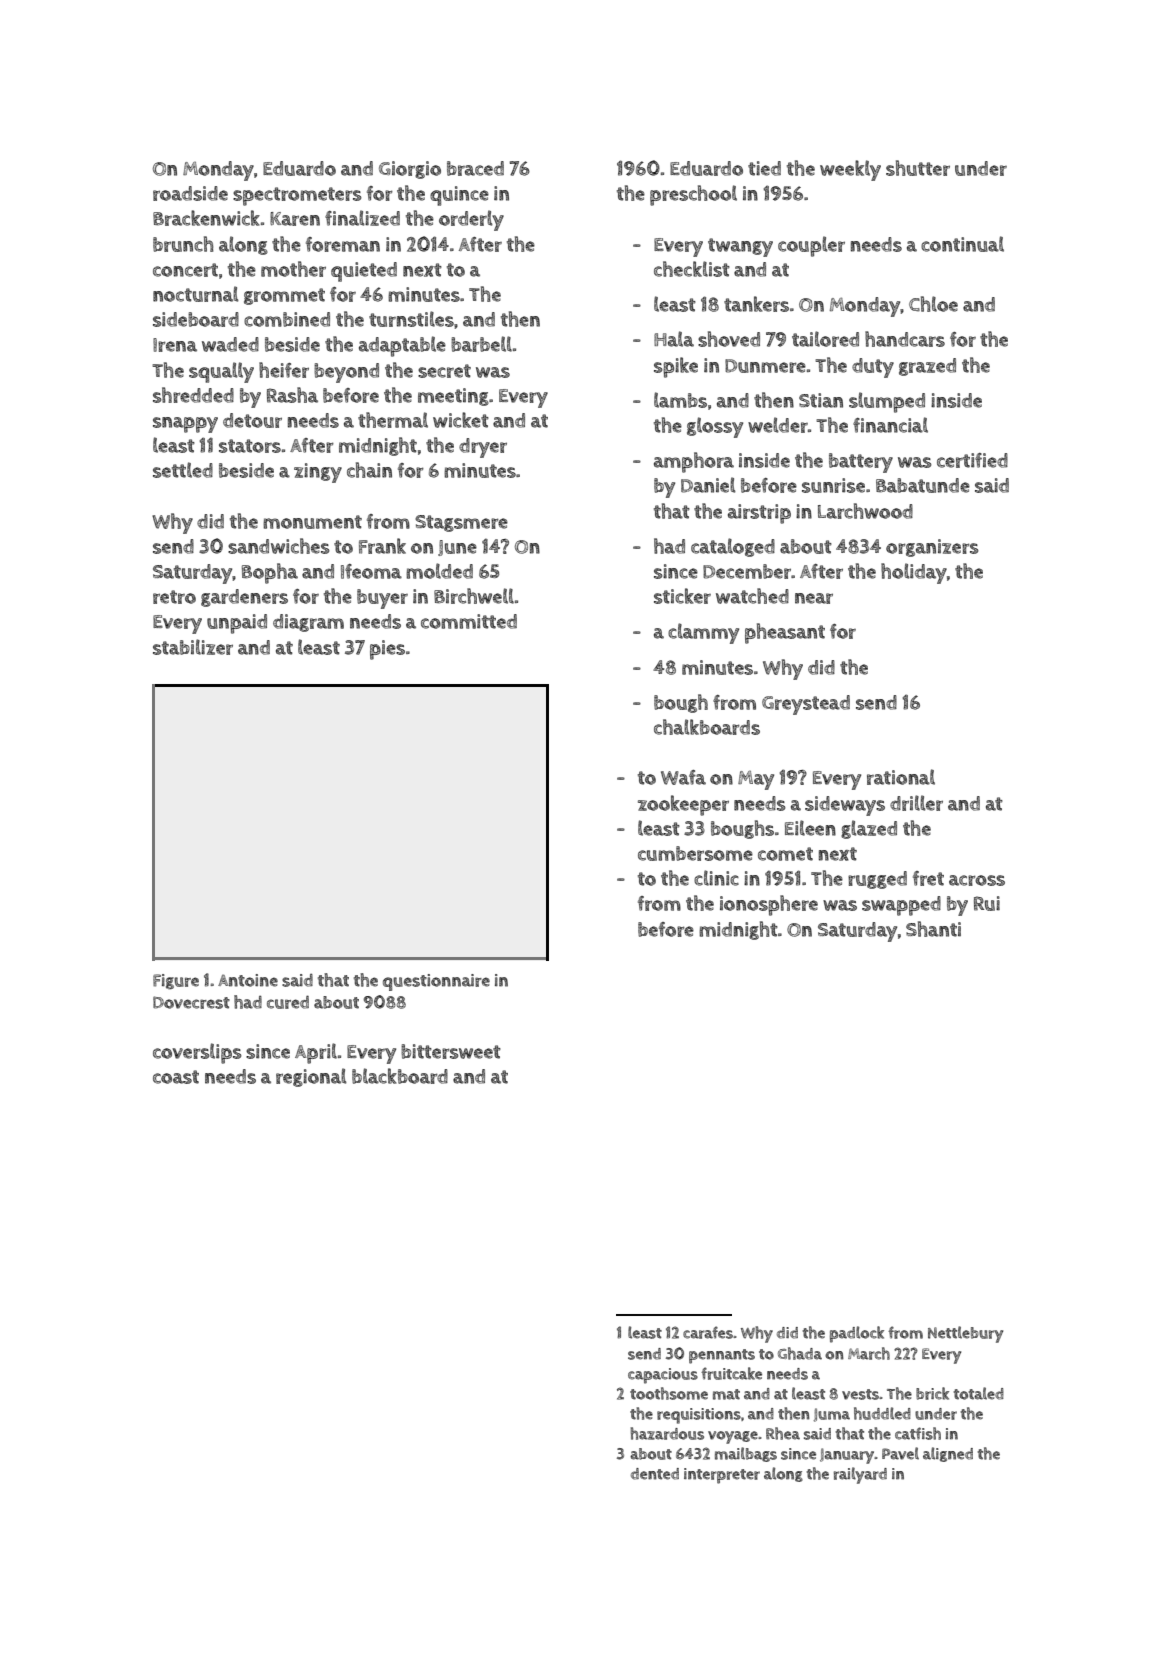 The height and width of the screenshot is (1654, 1165). What do you see at coordinates (683, 777) in the screenshot?
I see `Wafa` at bounding box center [683, 777].
